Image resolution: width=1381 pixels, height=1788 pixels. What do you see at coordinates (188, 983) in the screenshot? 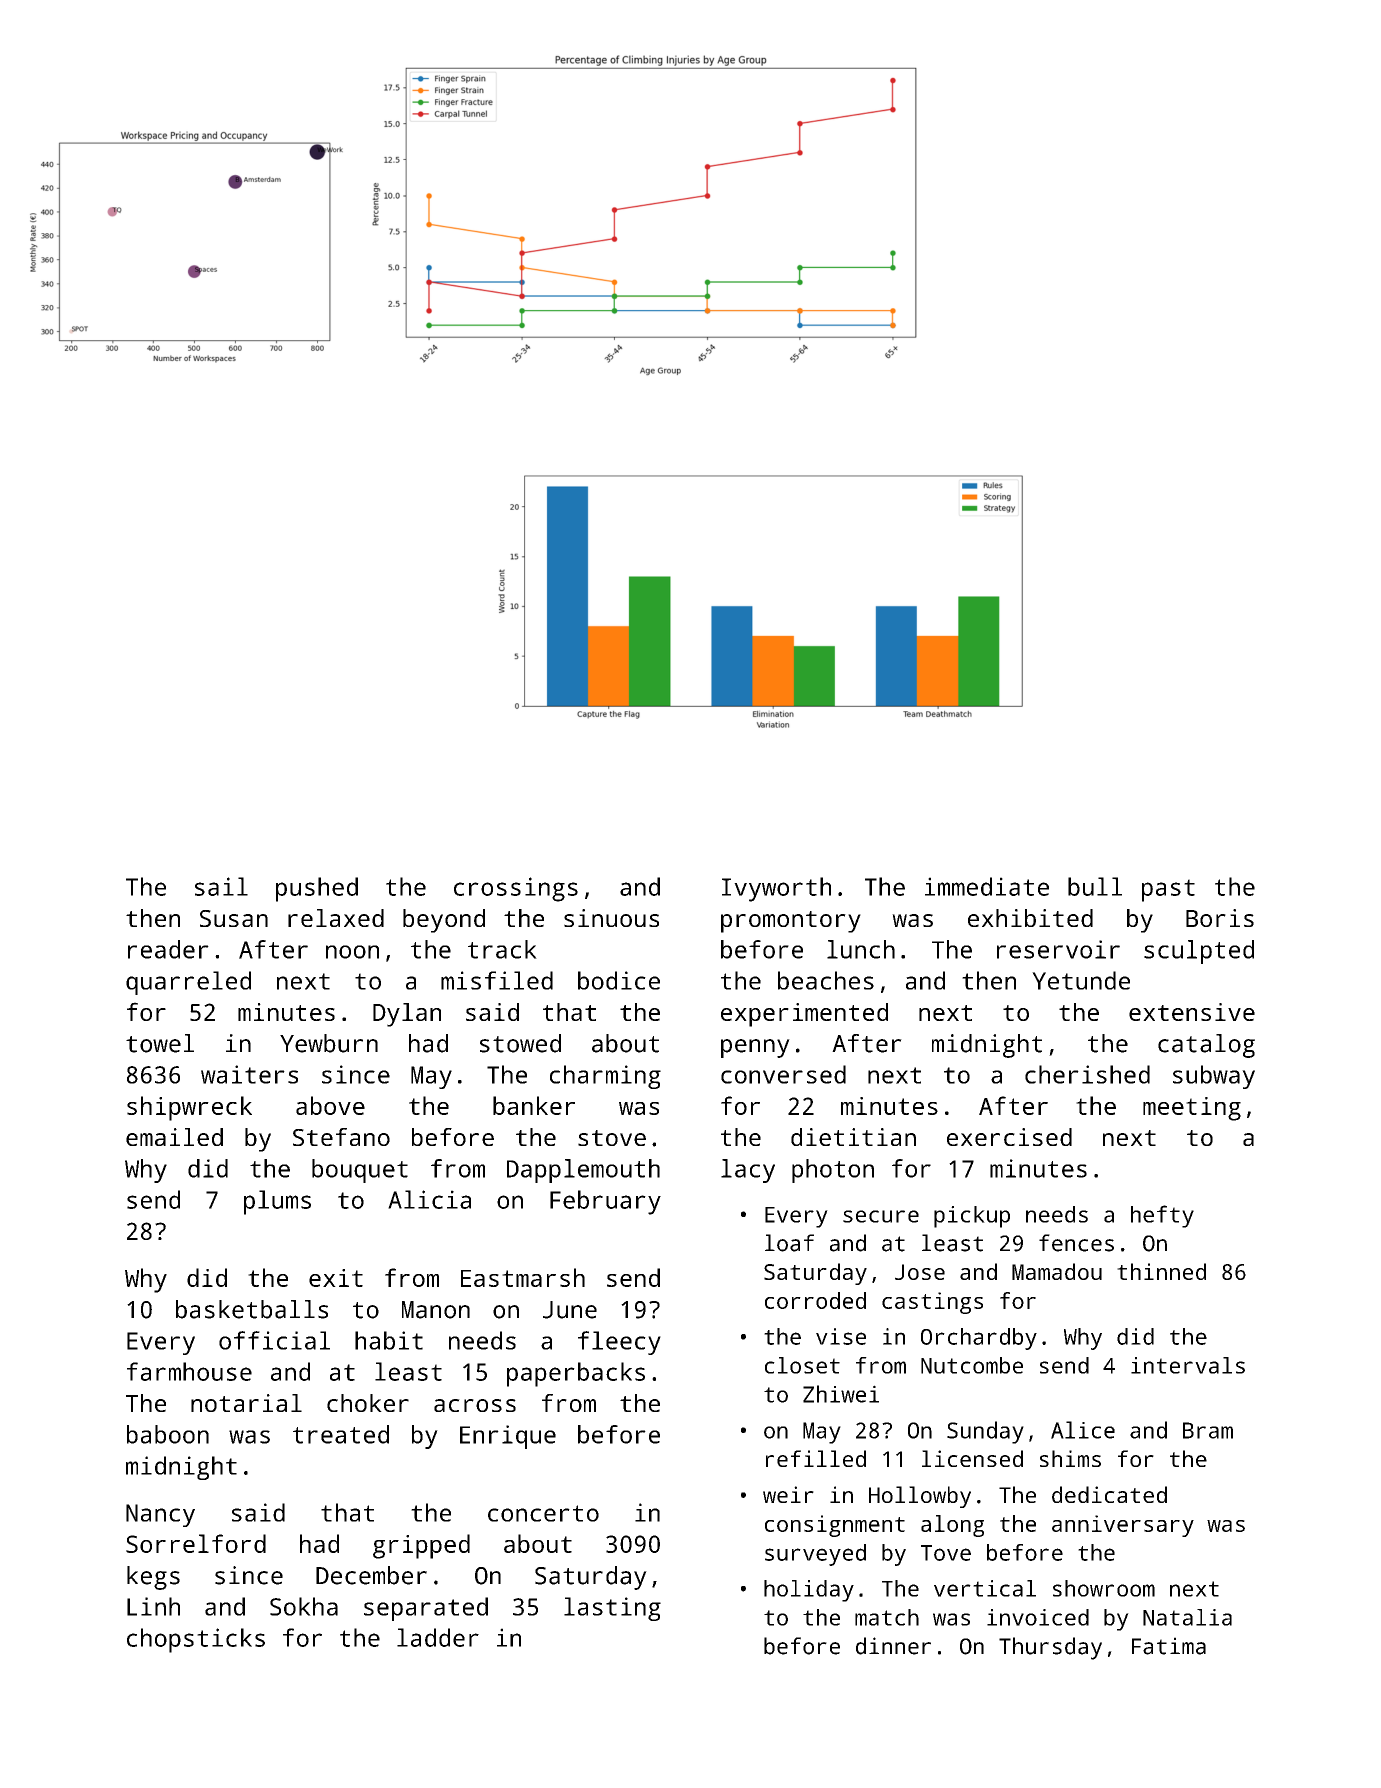
I see `quarreled` at bounding box center [188, 983].
